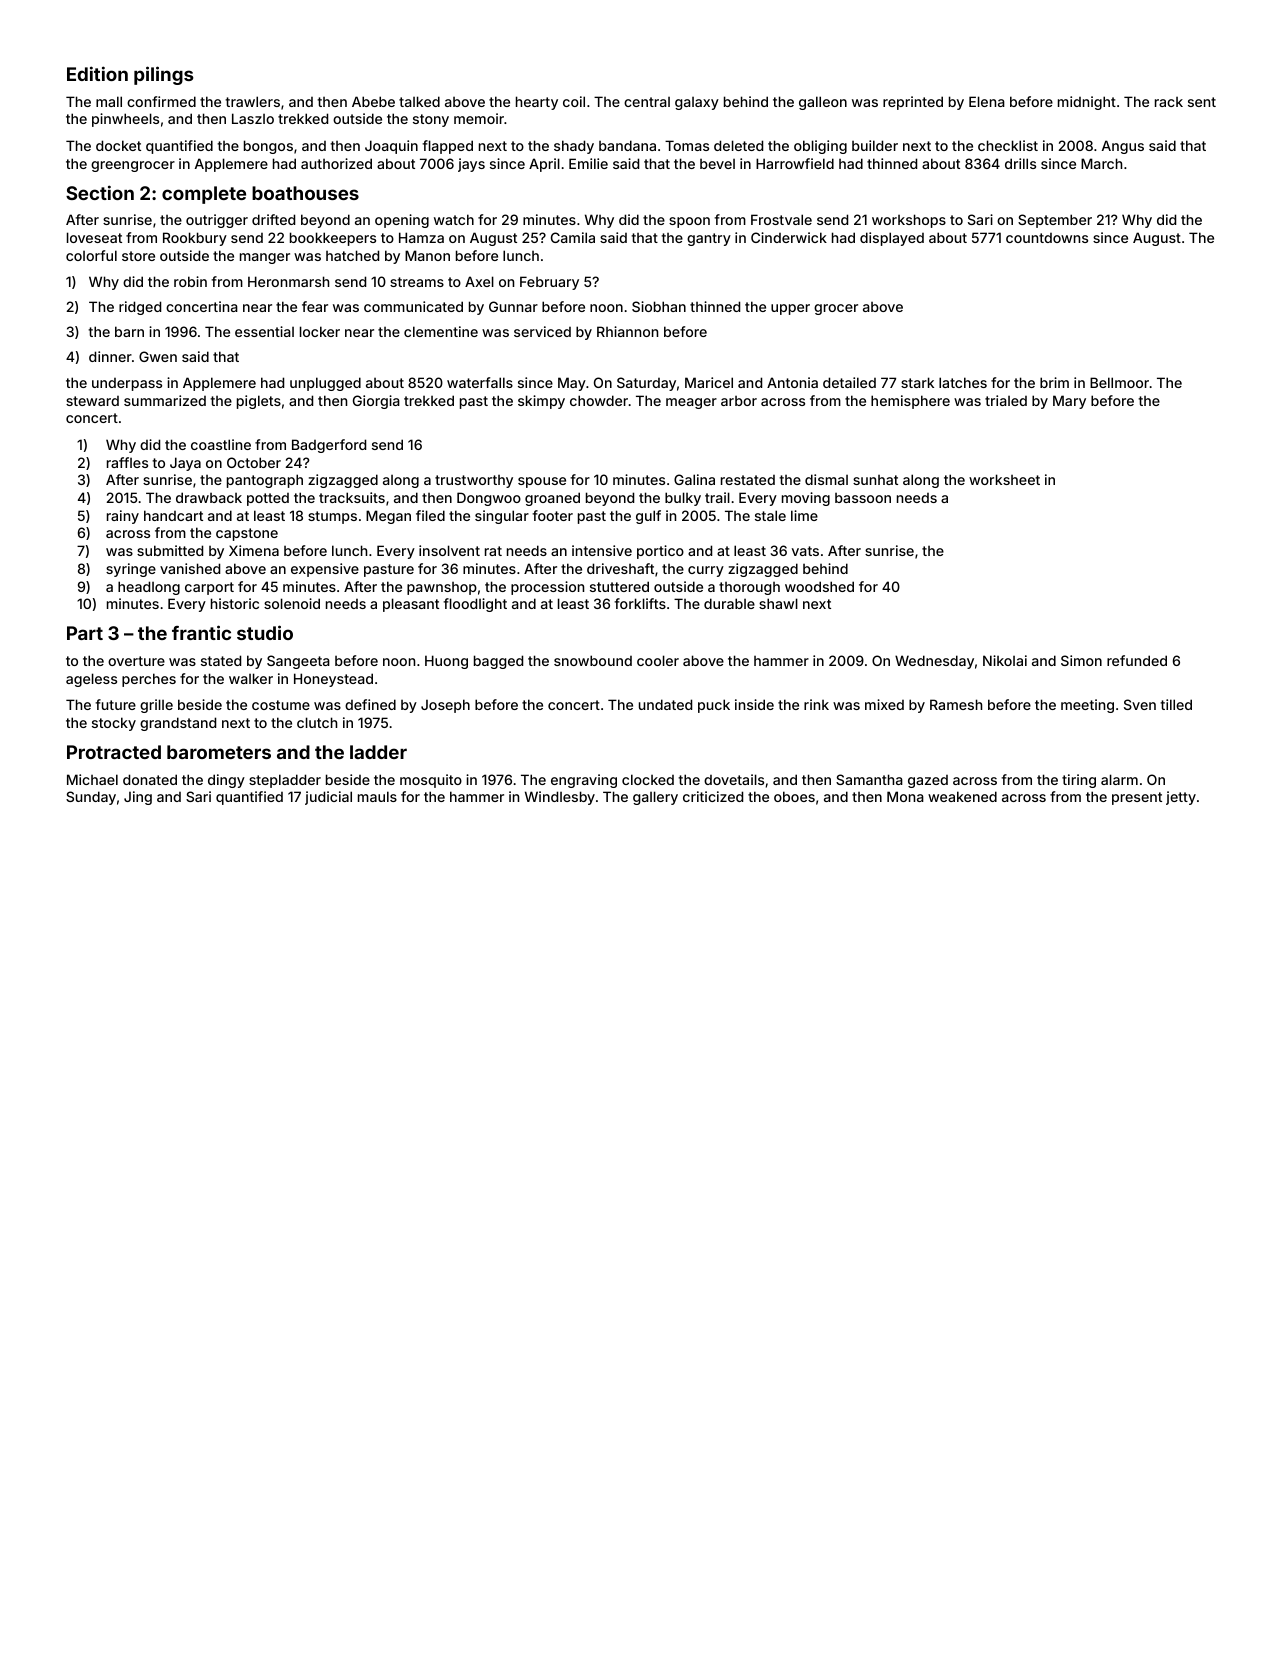 Image resolution: width=1284 pixels, height=1661 pixels. What do you see at coordinates (934, 662) in the screenshot?
I see `Wednesday` at bounding box center [934, 662].
